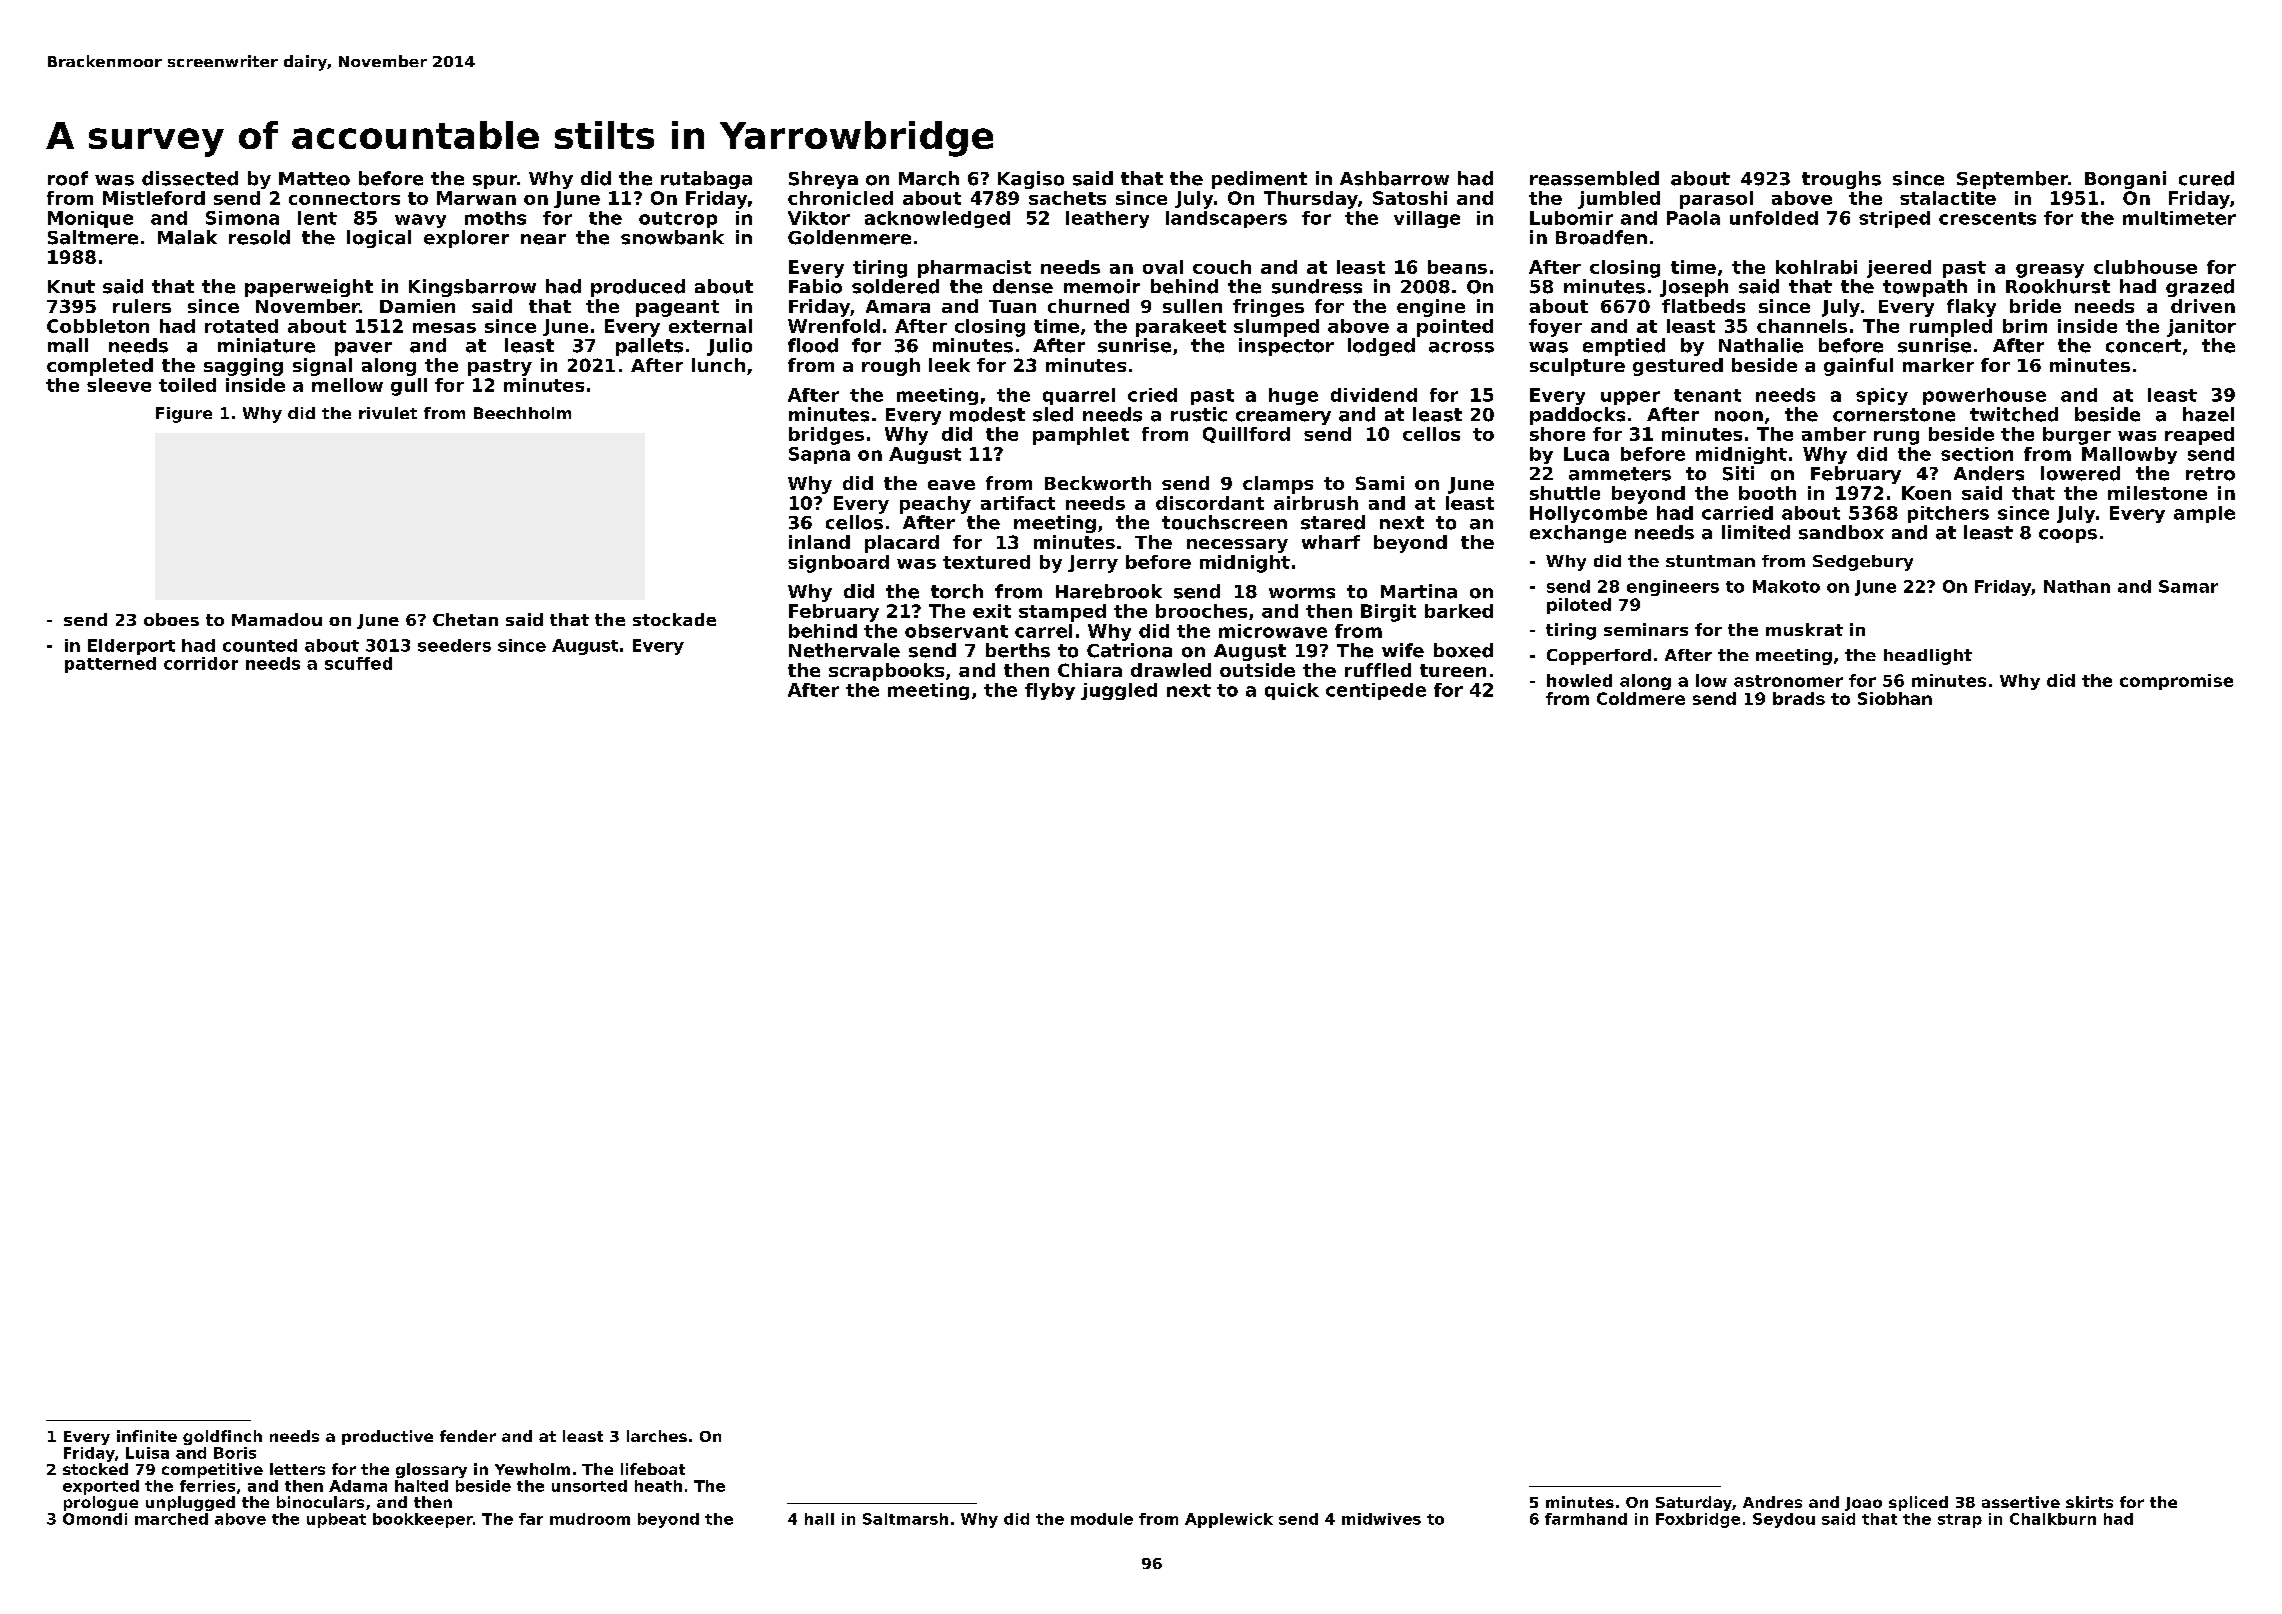 The width and height of the image is (2282, 1614). I want to click on larches, so click(657, 1436).
